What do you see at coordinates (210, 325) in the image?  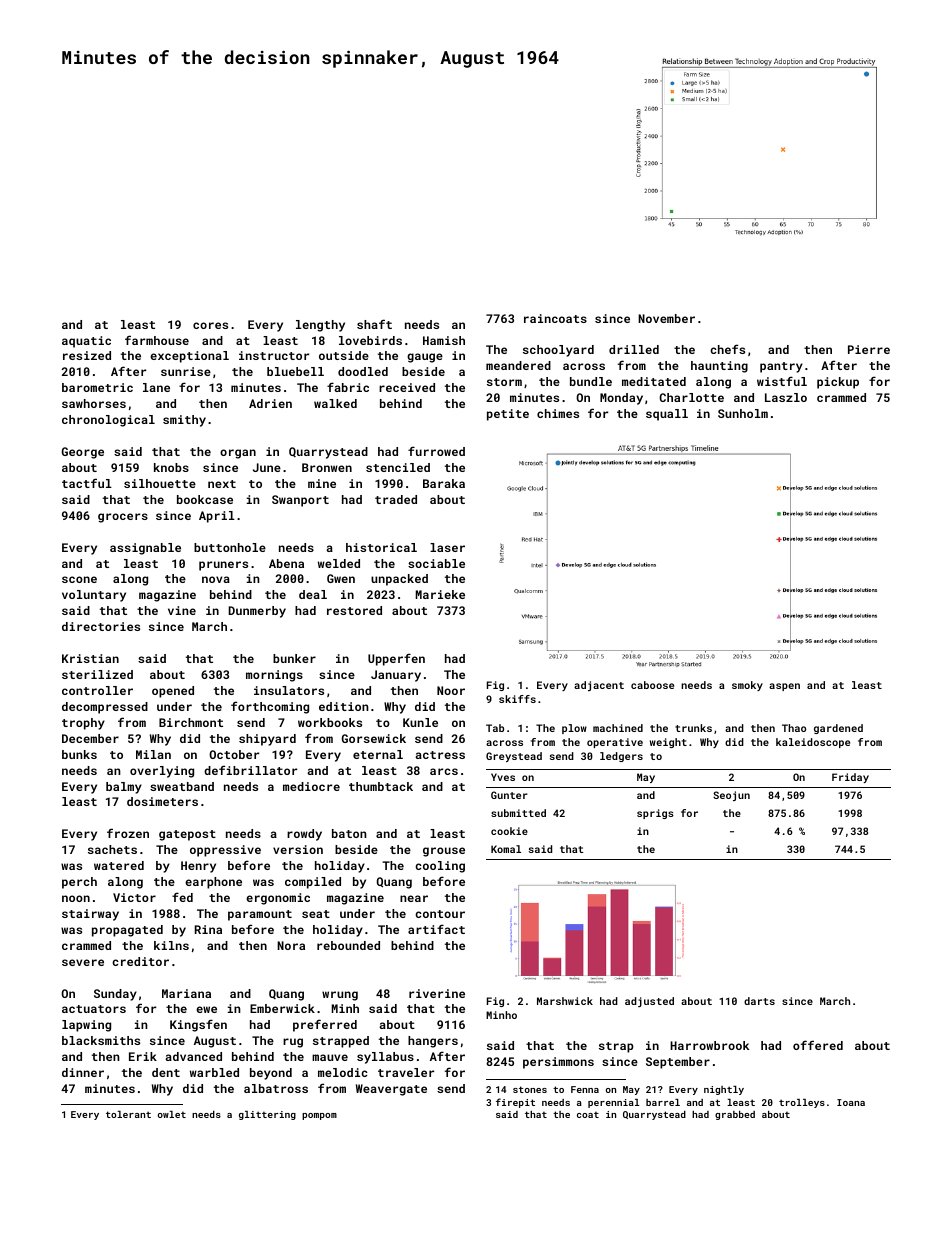 I see `cores` at bounding box center [210, 325].
